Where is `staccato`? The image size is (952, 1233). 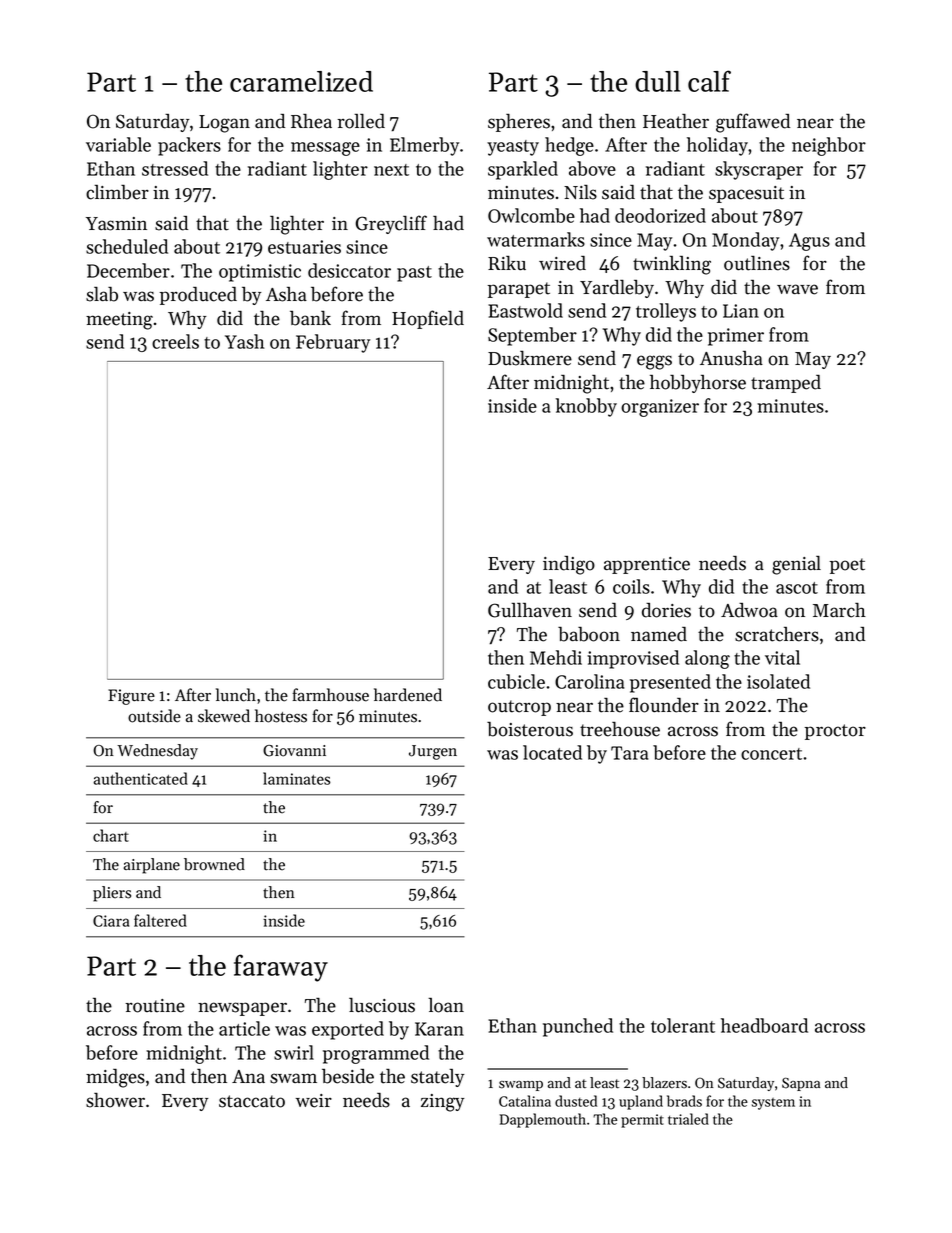 staccato is located at coordinates (252, 1101).
